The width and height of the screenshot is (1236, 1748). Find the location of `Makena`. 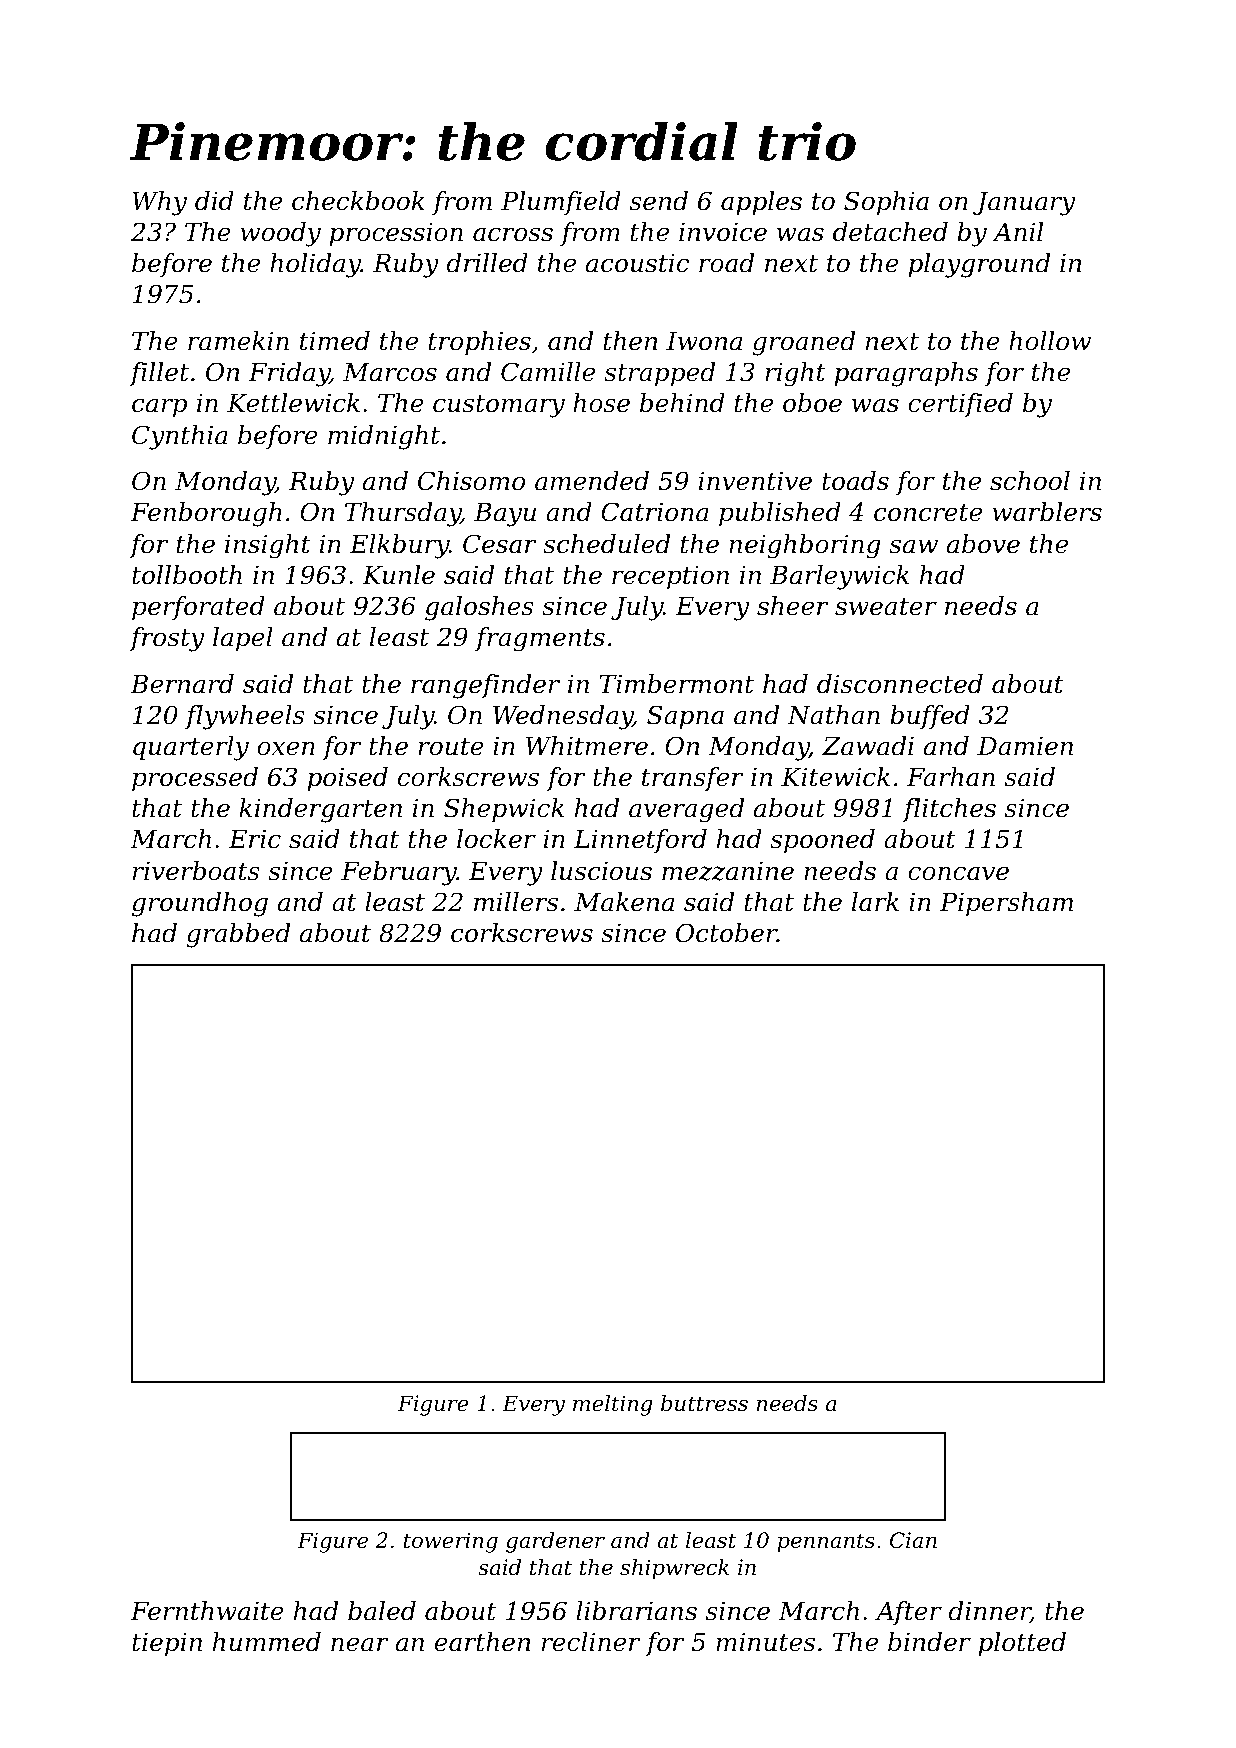

Makena is located at coordinates (624, 902).
